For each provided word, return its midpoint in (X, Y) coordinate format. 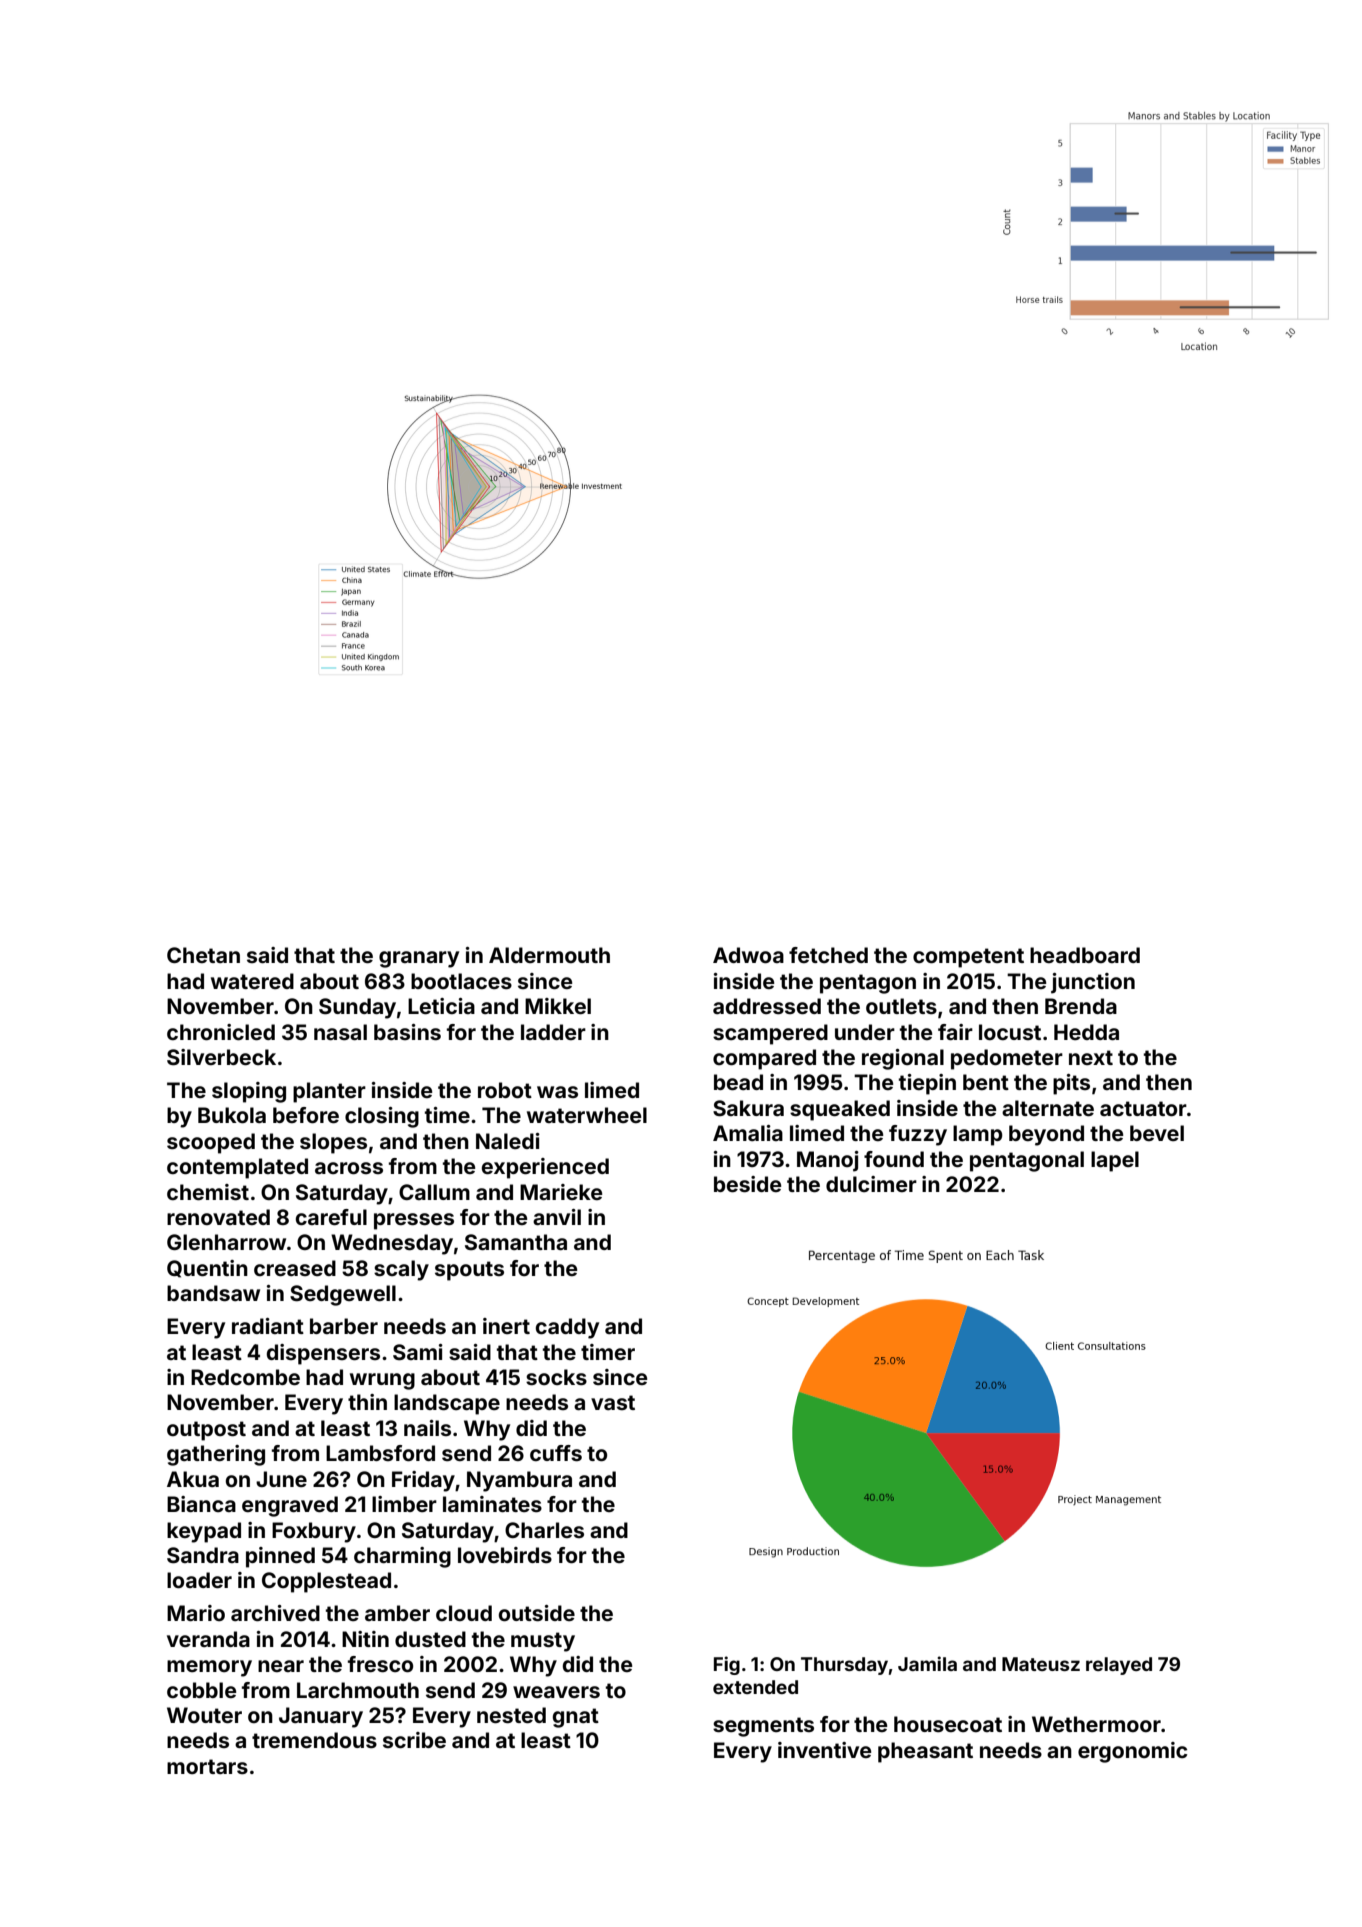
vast (613, 1402)
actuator (1143, 1108)
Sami (418, 1352)
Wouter (204, 1715)
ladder (553, 1032)
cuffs (556, 1453)
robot (505, 1090)
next (1091, 1057)
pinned (280, 1557)
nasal (340, 1032)
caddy (567, 1328)
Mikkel (558, 1006)
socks (556, 1377)
